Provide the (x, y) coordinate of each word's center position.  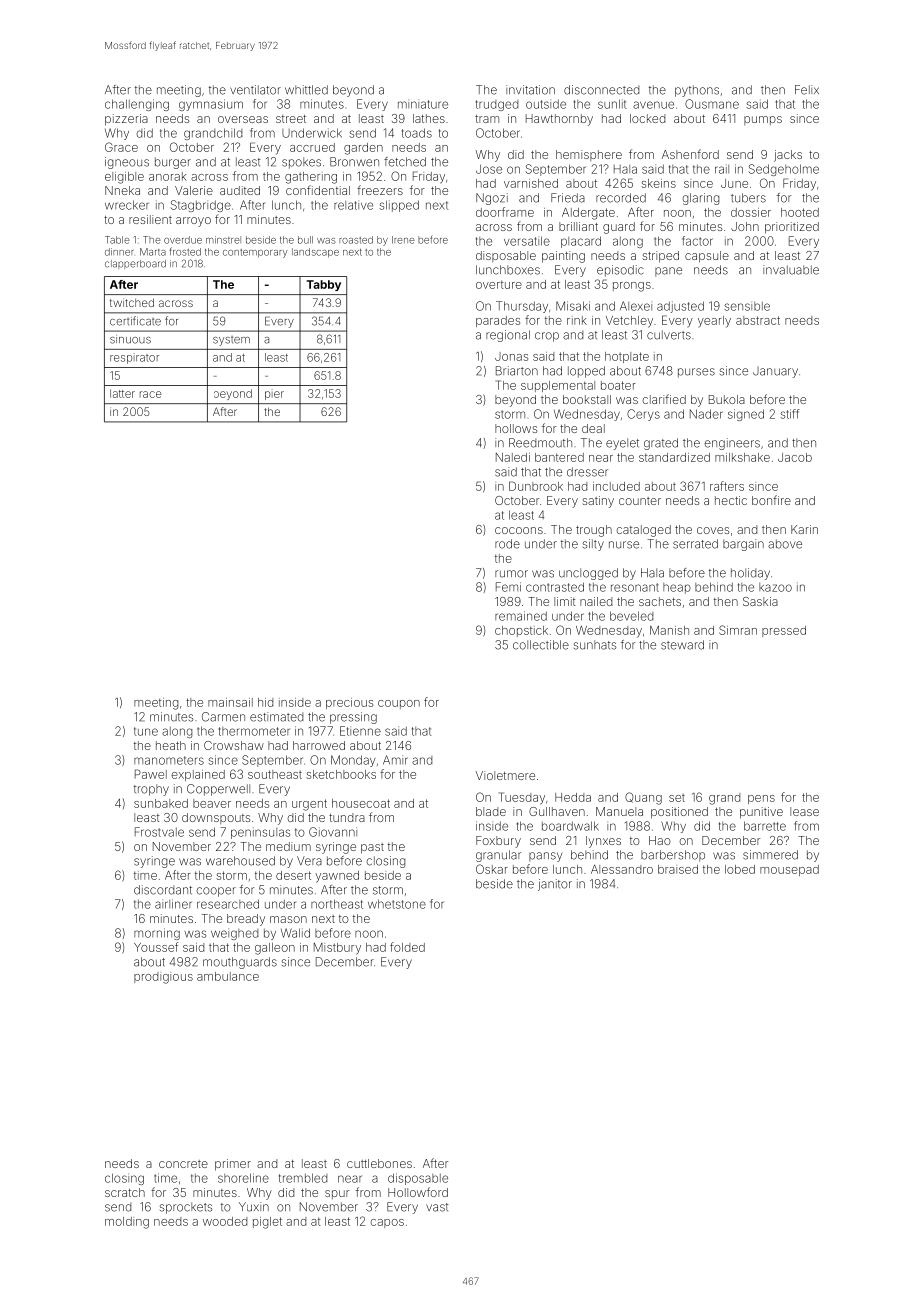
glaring (701, 199)
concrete (183, 1164)
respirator (134, 358)
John (745, 226)
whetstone (397, 904)
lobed (740, 869)
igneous (127, 163)
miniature (423, 104)
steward (682, 645)
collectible (541, 645)
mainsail (230, 702)
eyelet (622, 444)
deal (593, 428)
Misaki (573, 306)
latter (122, 393)
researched (228, 904)
